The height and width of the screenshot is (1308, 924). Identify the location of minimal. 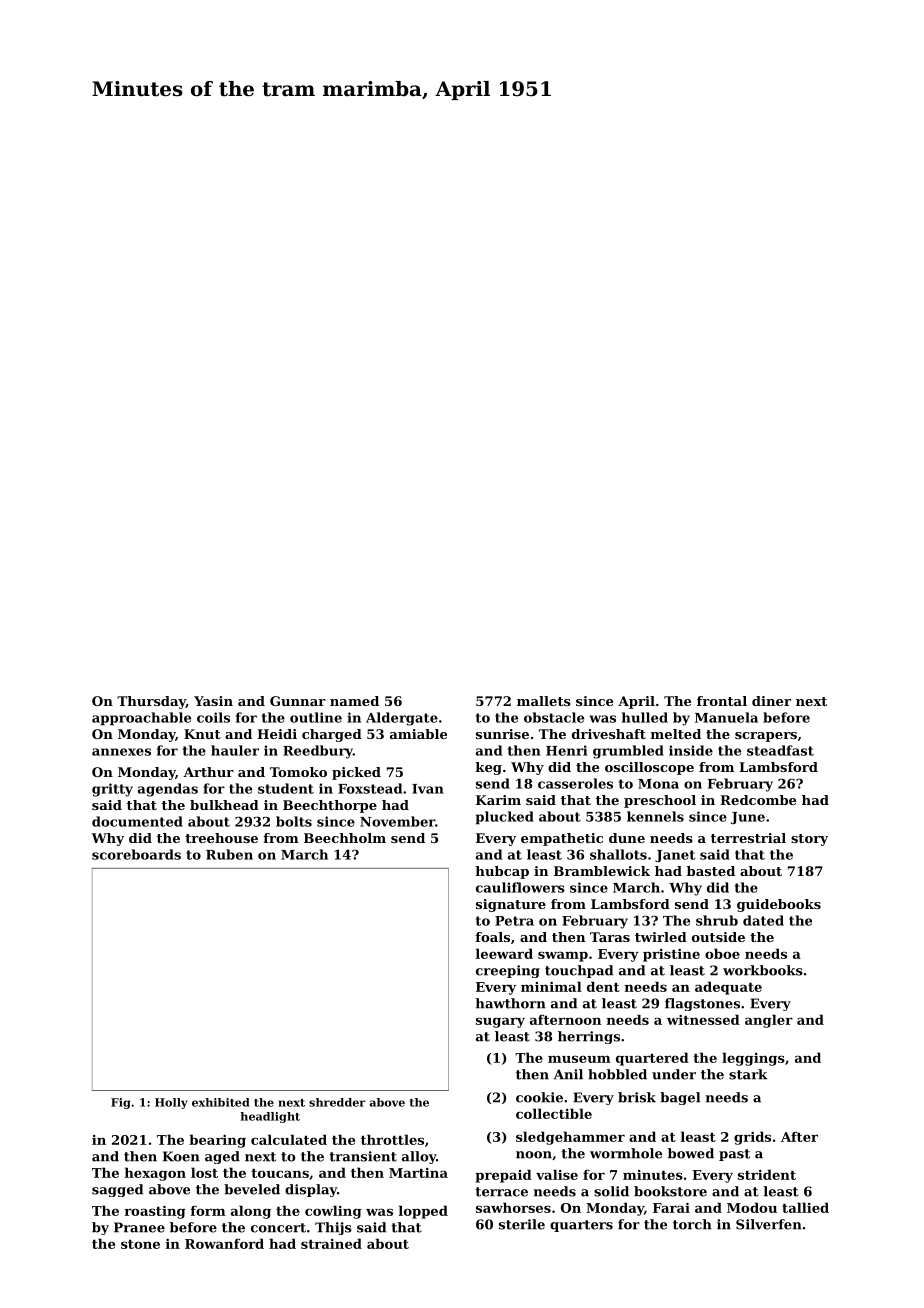
(551, 986).
